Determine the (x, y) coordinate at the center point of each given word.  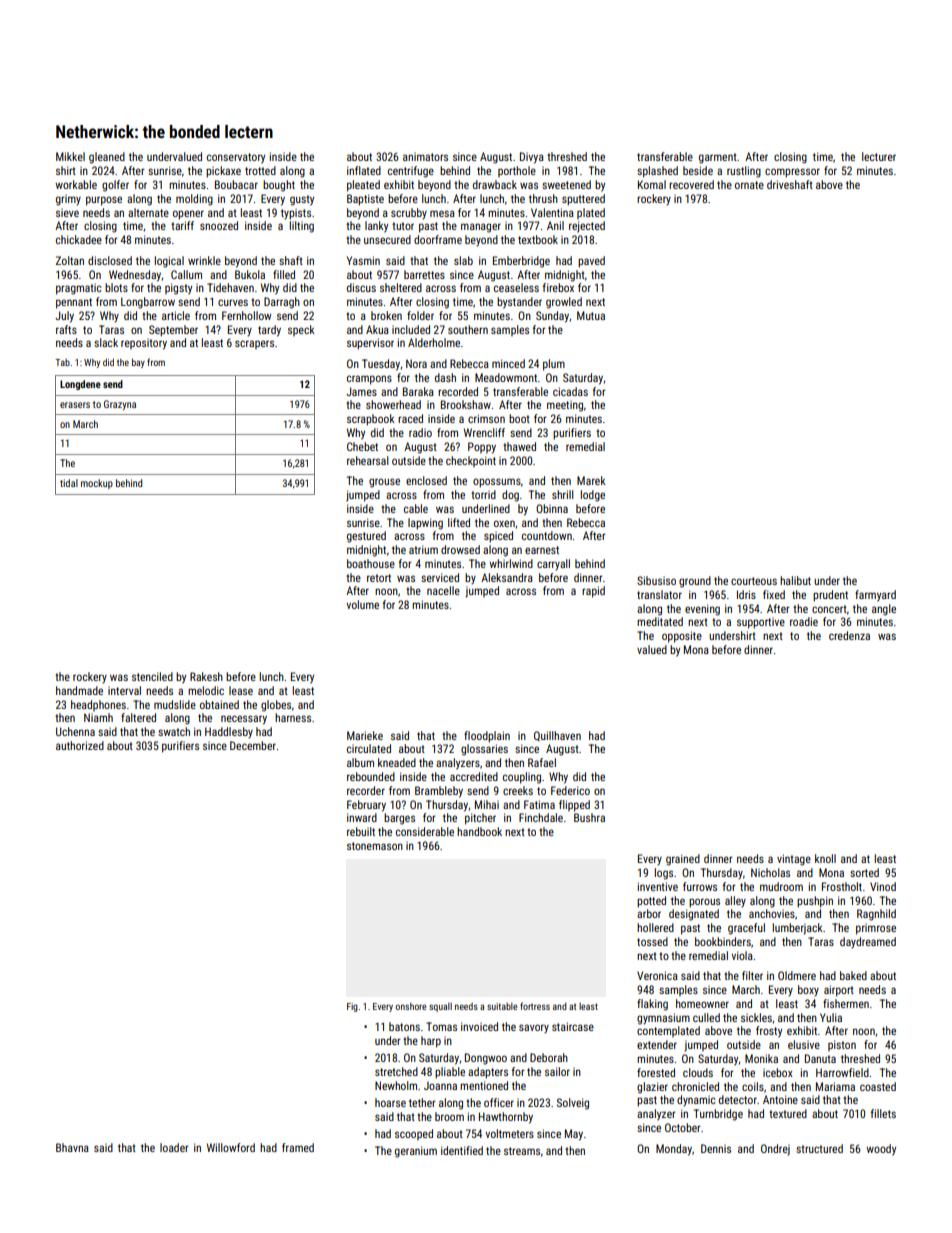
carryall (553, 564)
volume (362, 604)
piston (842, 1045)
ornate (749, 185)
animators (425, 157)
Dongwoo (486, 1059)
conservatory (236, 158)
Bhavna (72, 1147)
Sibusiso (656, 580)
